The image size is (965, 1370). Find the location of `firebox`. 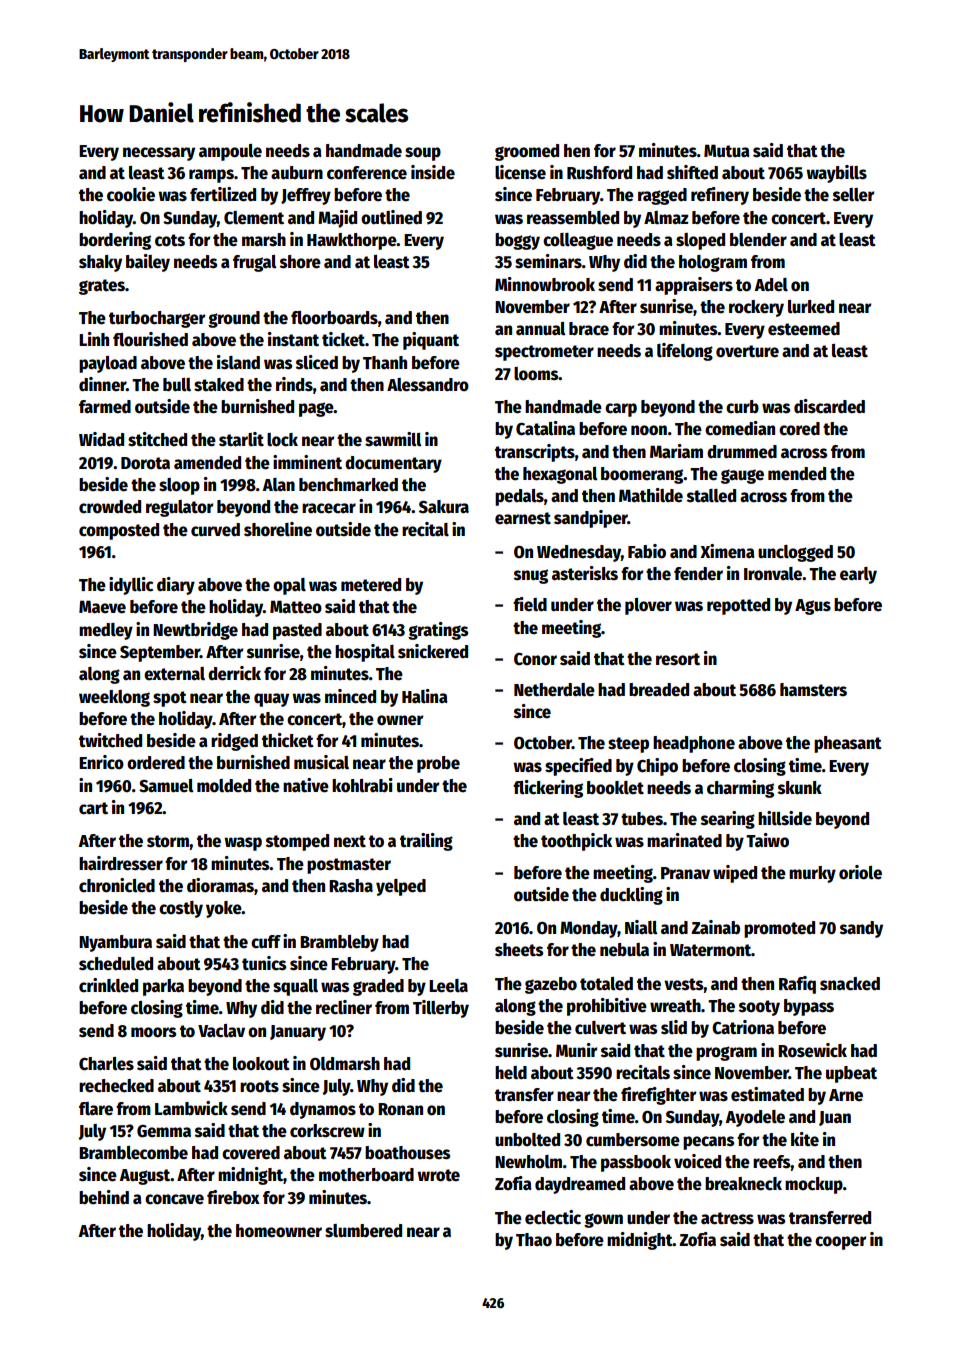

firebox is located at coordinates (233, 1197).
